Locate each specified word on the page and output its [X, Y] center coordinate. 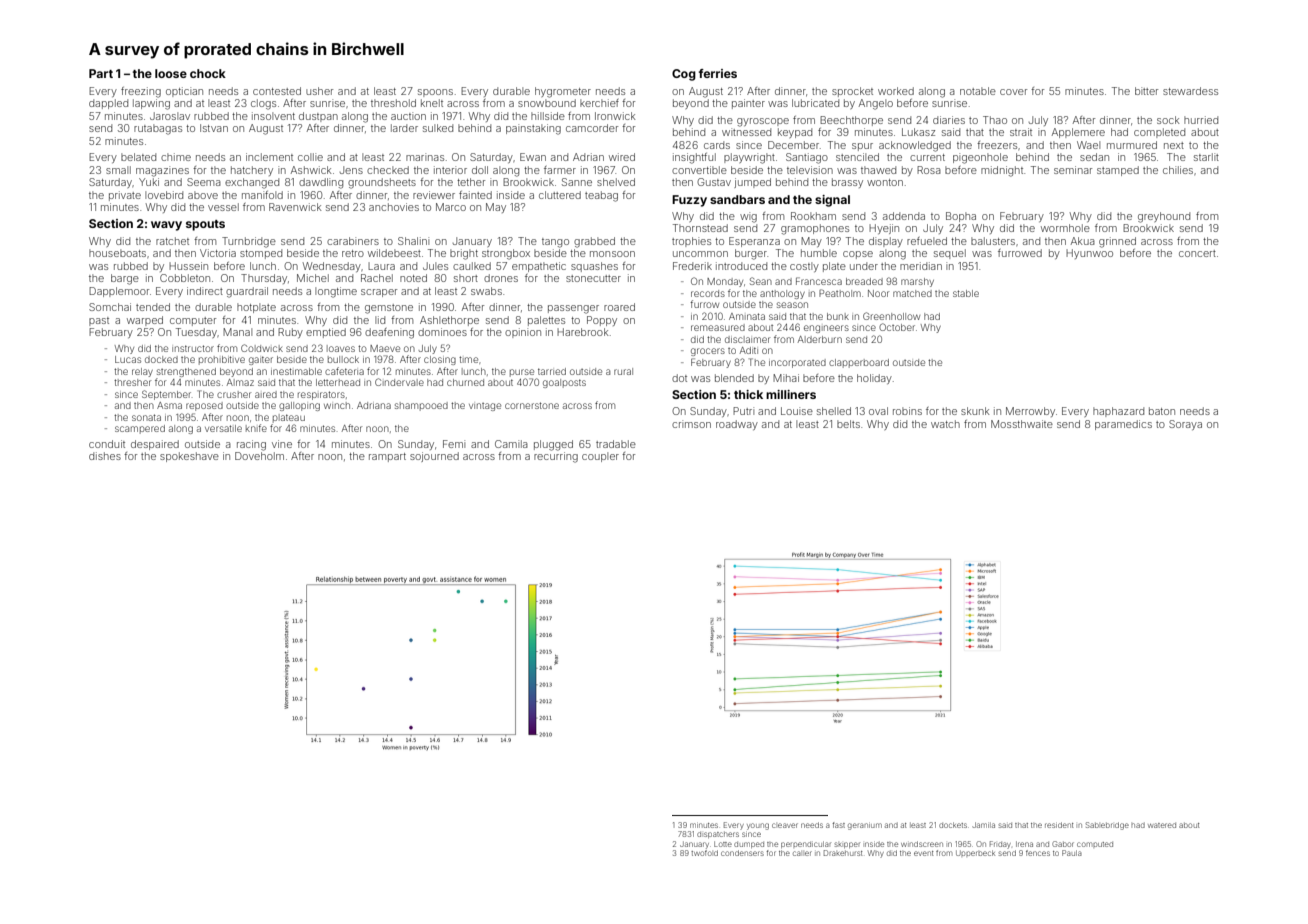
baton [1162, 411]
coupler [600, 457]
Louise [797, 411]
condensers [742, 853]
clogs [263, 104]
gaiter [261, 360]
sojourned [434, 457]
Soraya [1185, 425]
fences [1038, 853]
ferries [718, 73]
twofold [704, 853]
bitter [1146, 91]
